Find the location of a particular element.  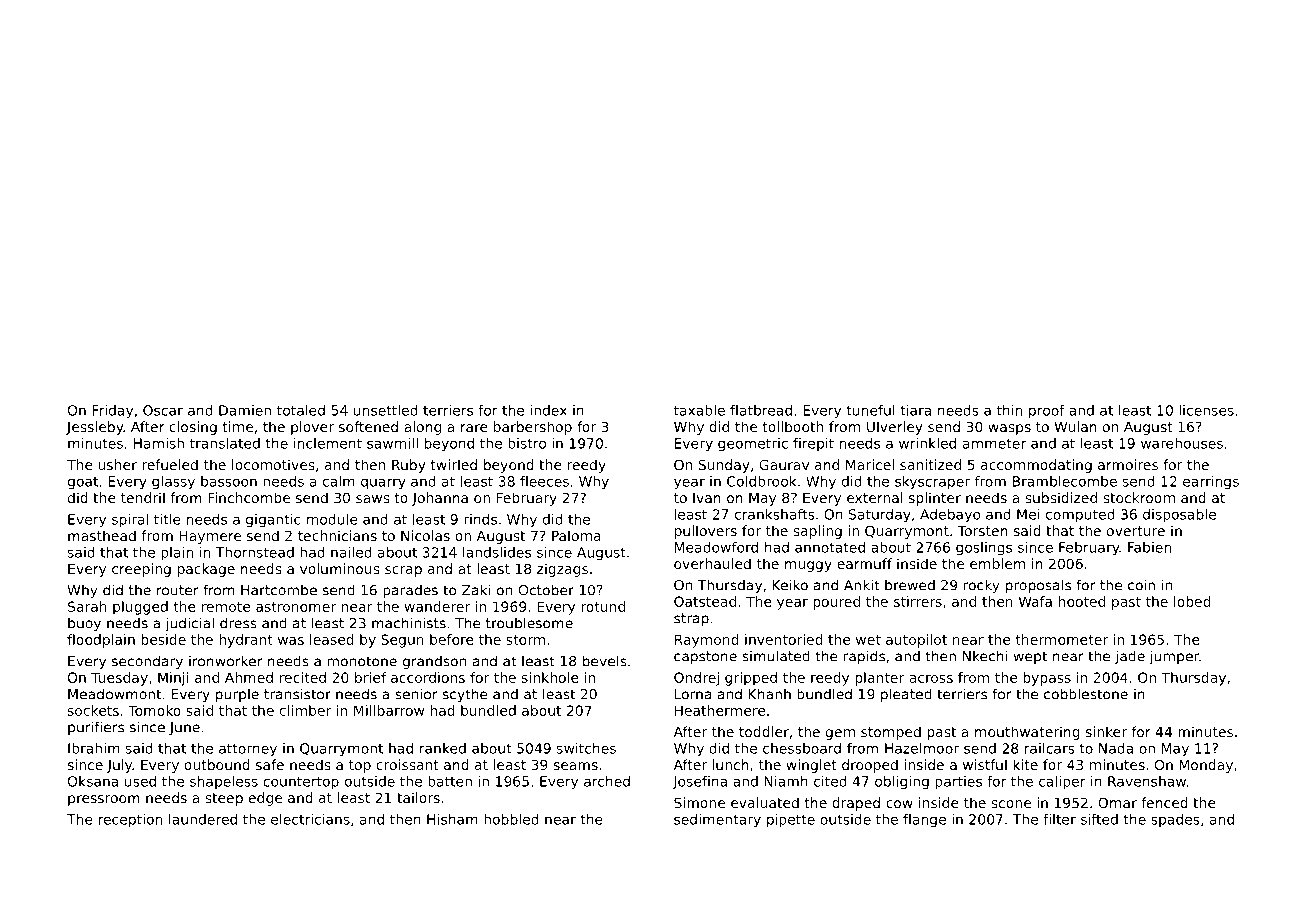

leased is located at coordinates (332, 639).
